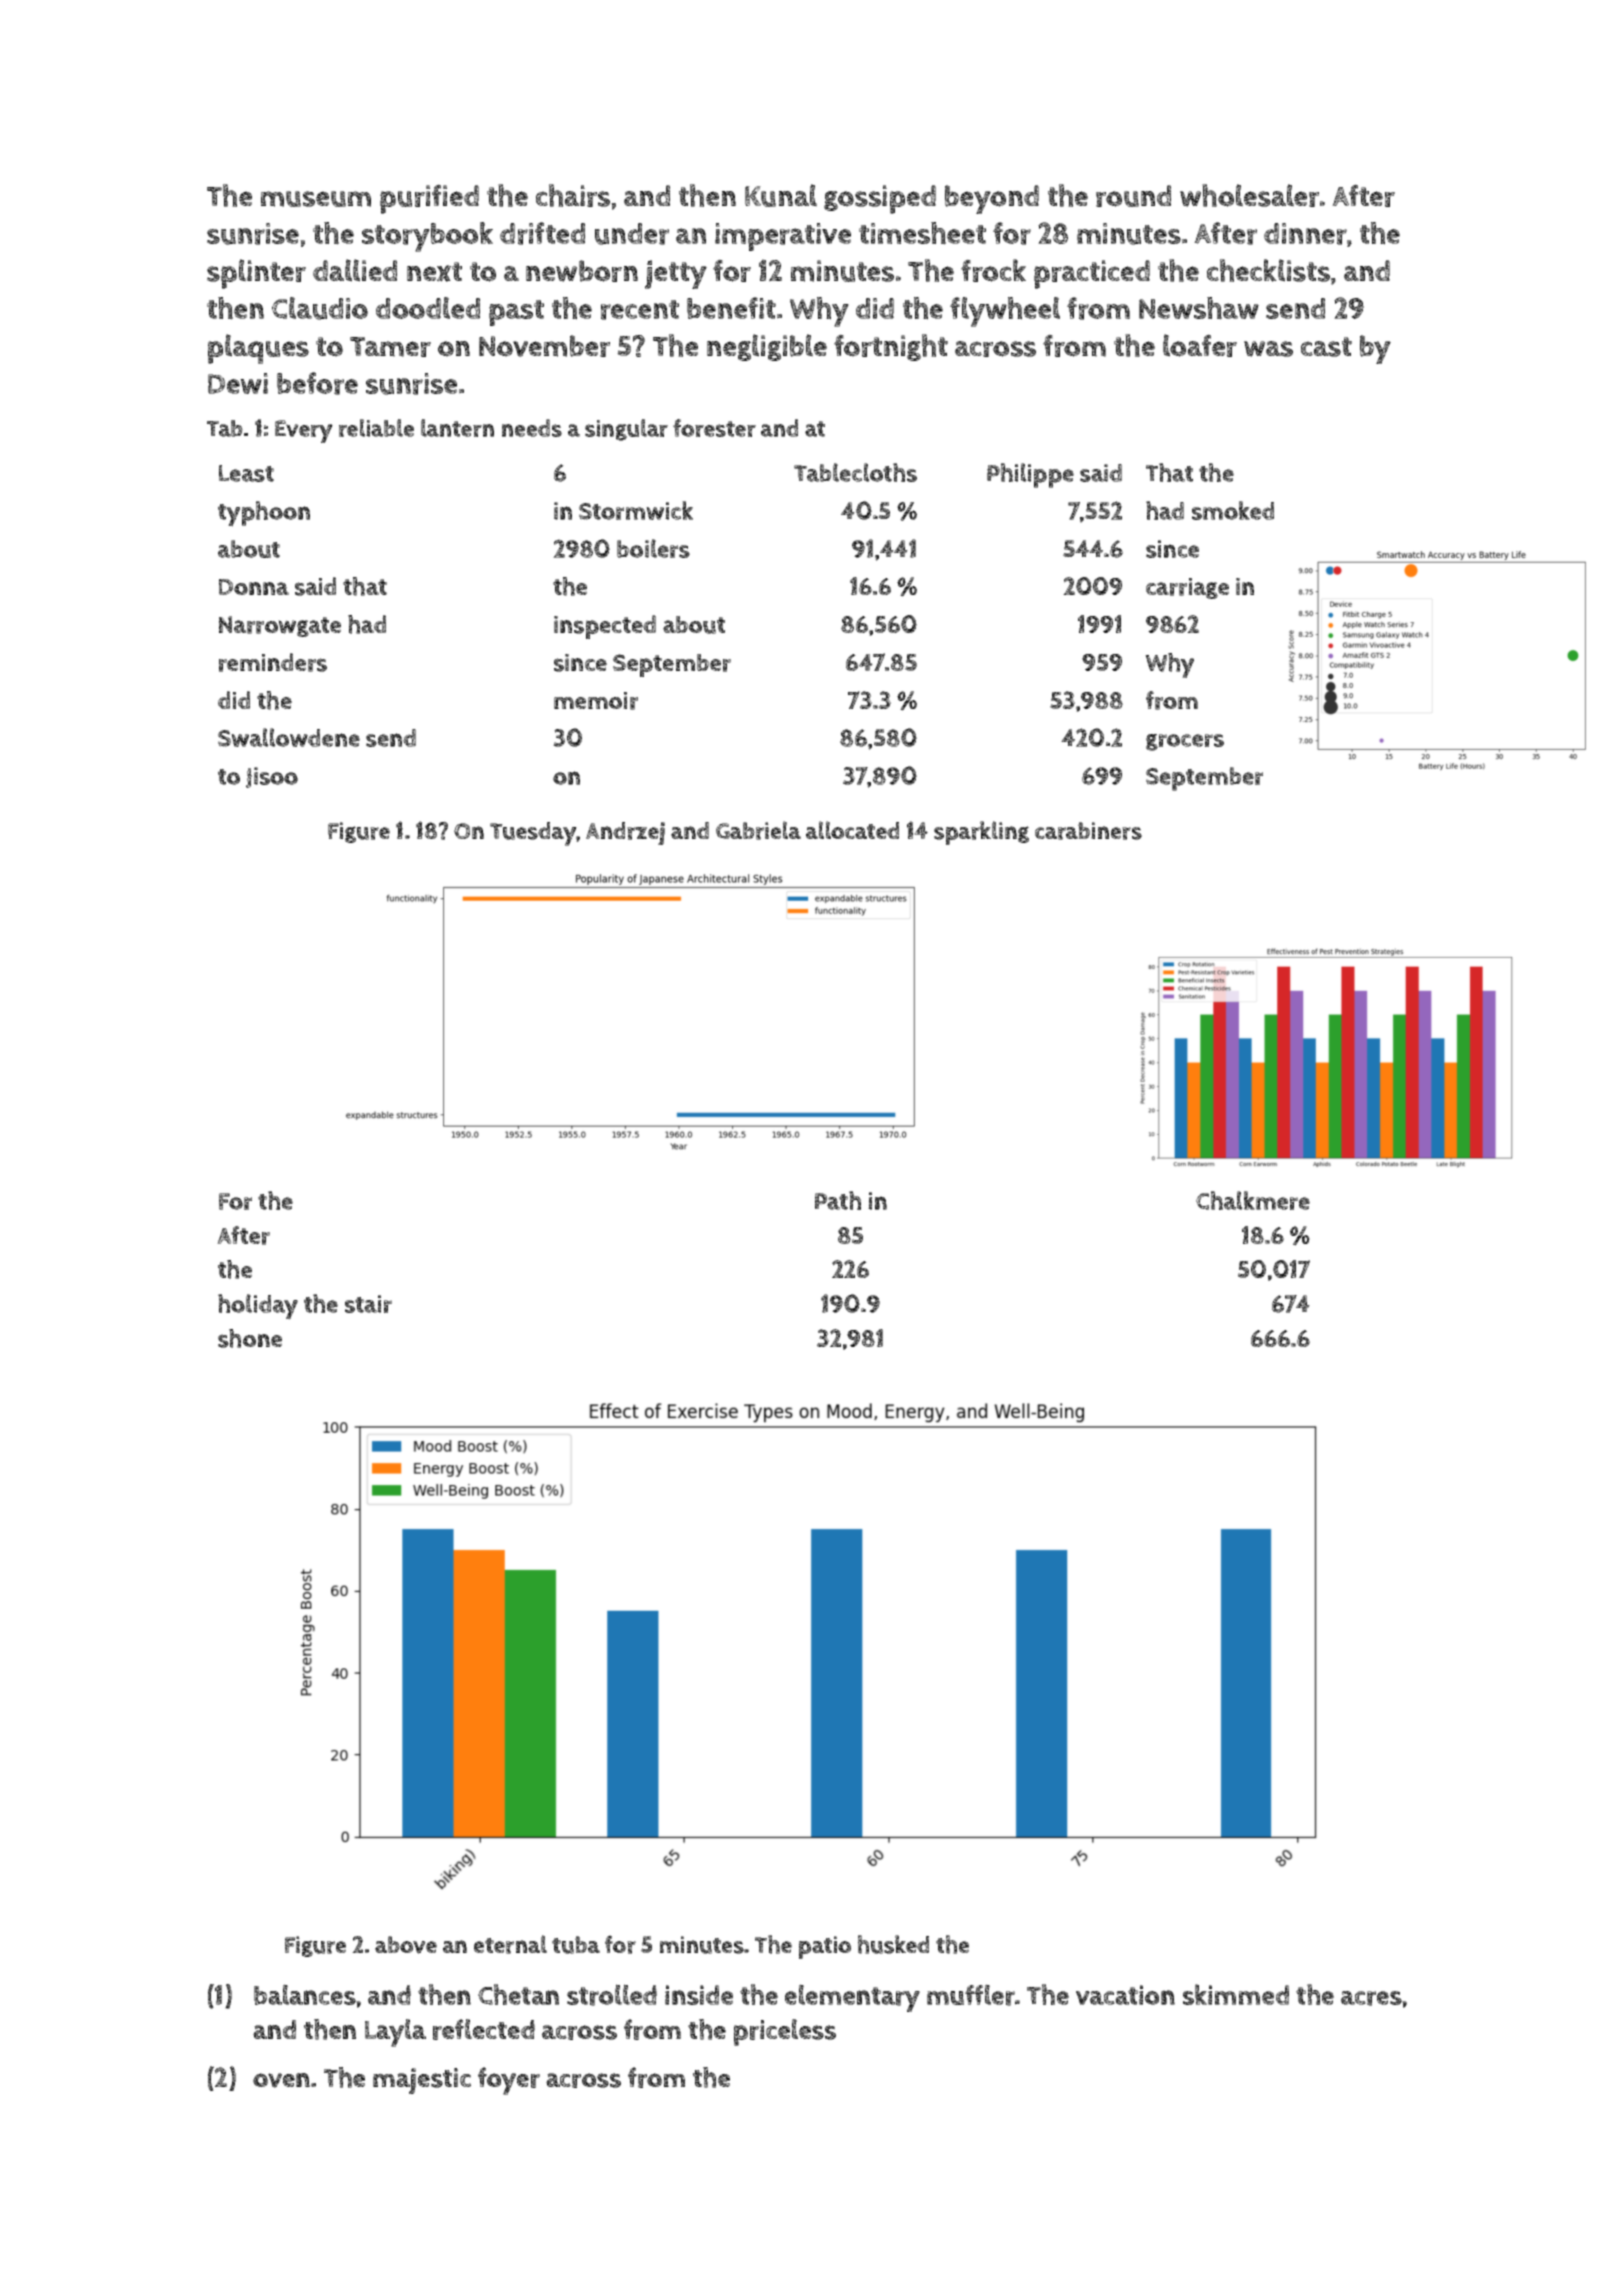  What do you see at coordinates (281, 2080) in the document?
I see `oven` at bounding box center [281, 2080].
